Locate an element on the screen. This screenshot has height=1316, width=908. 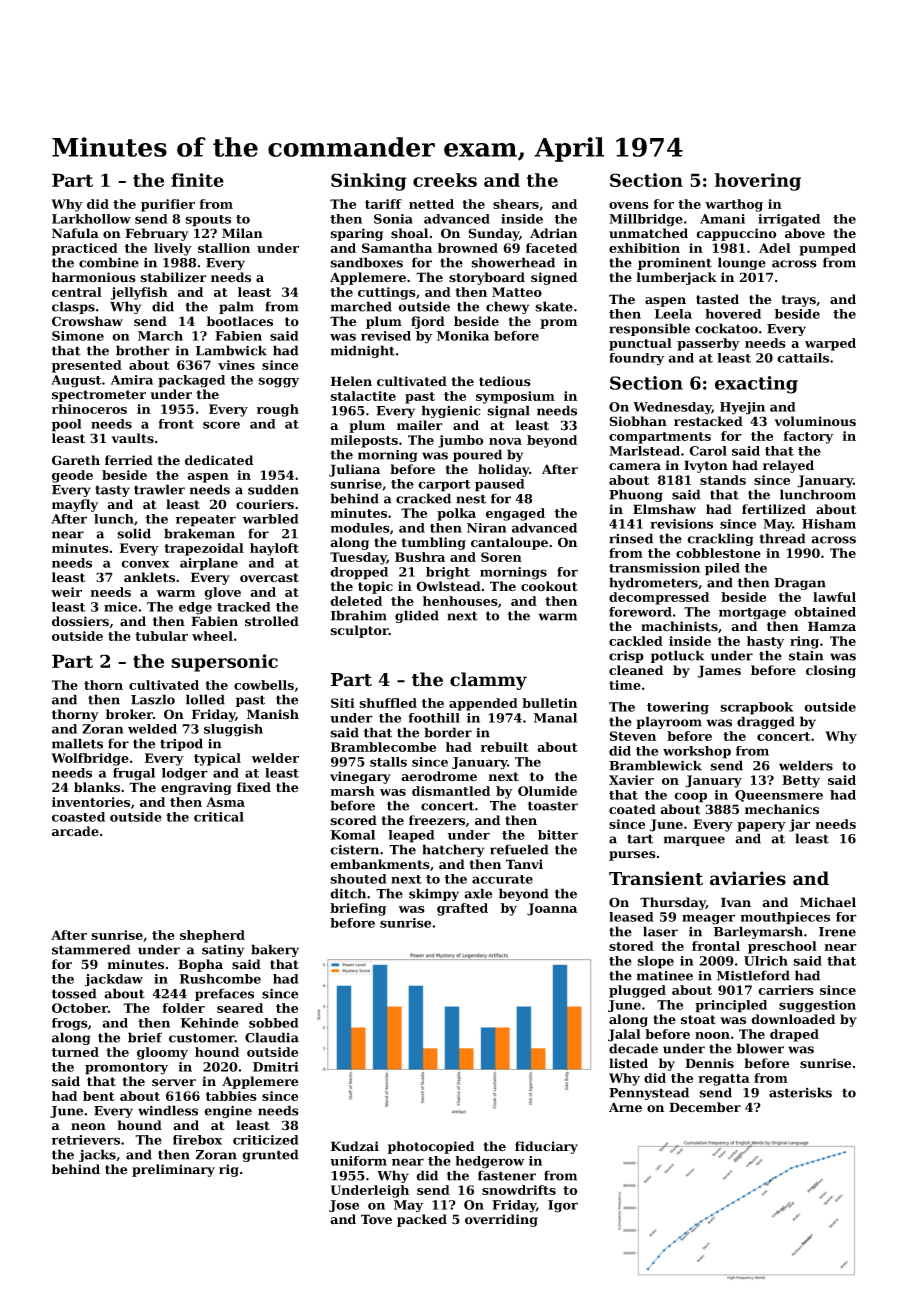
meager is located at coordinates (708, 919).
